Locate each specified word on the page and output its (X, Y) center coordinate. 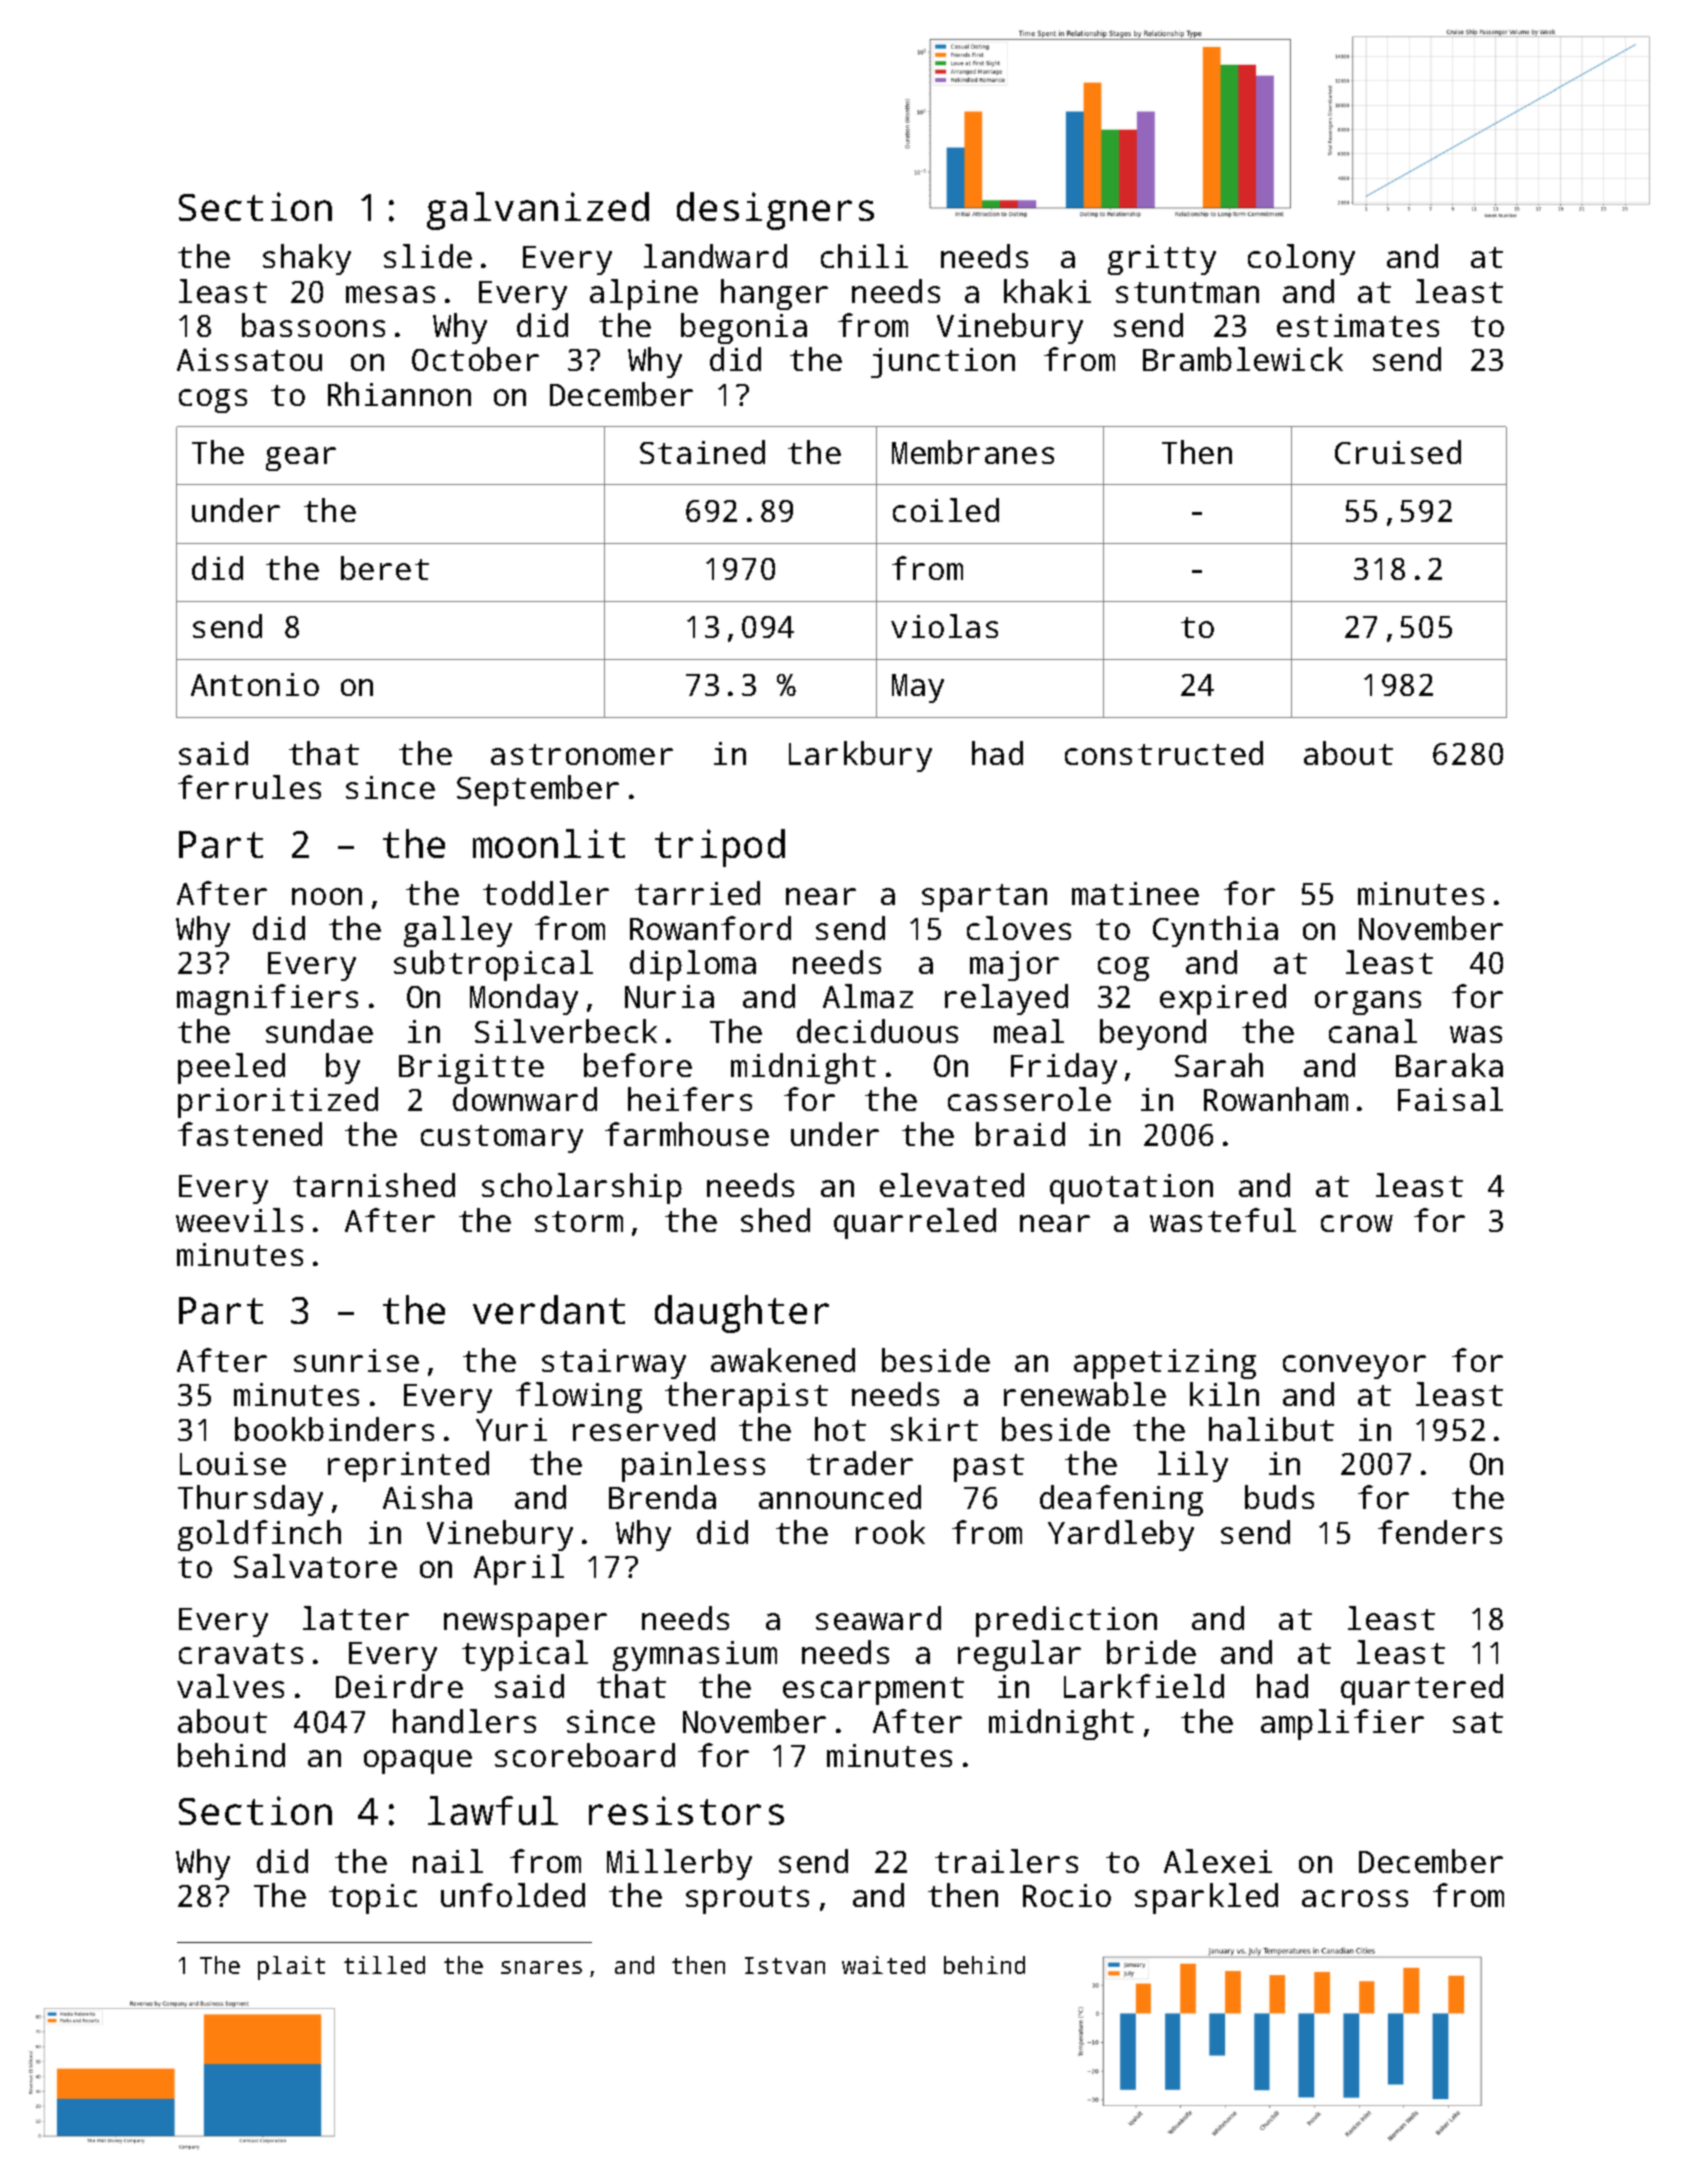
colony (1301, 259)
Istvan (785, 1965)
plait (291, 1968)
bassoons (313, 325)
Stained (702, 452)
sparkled (1206, 1898)
